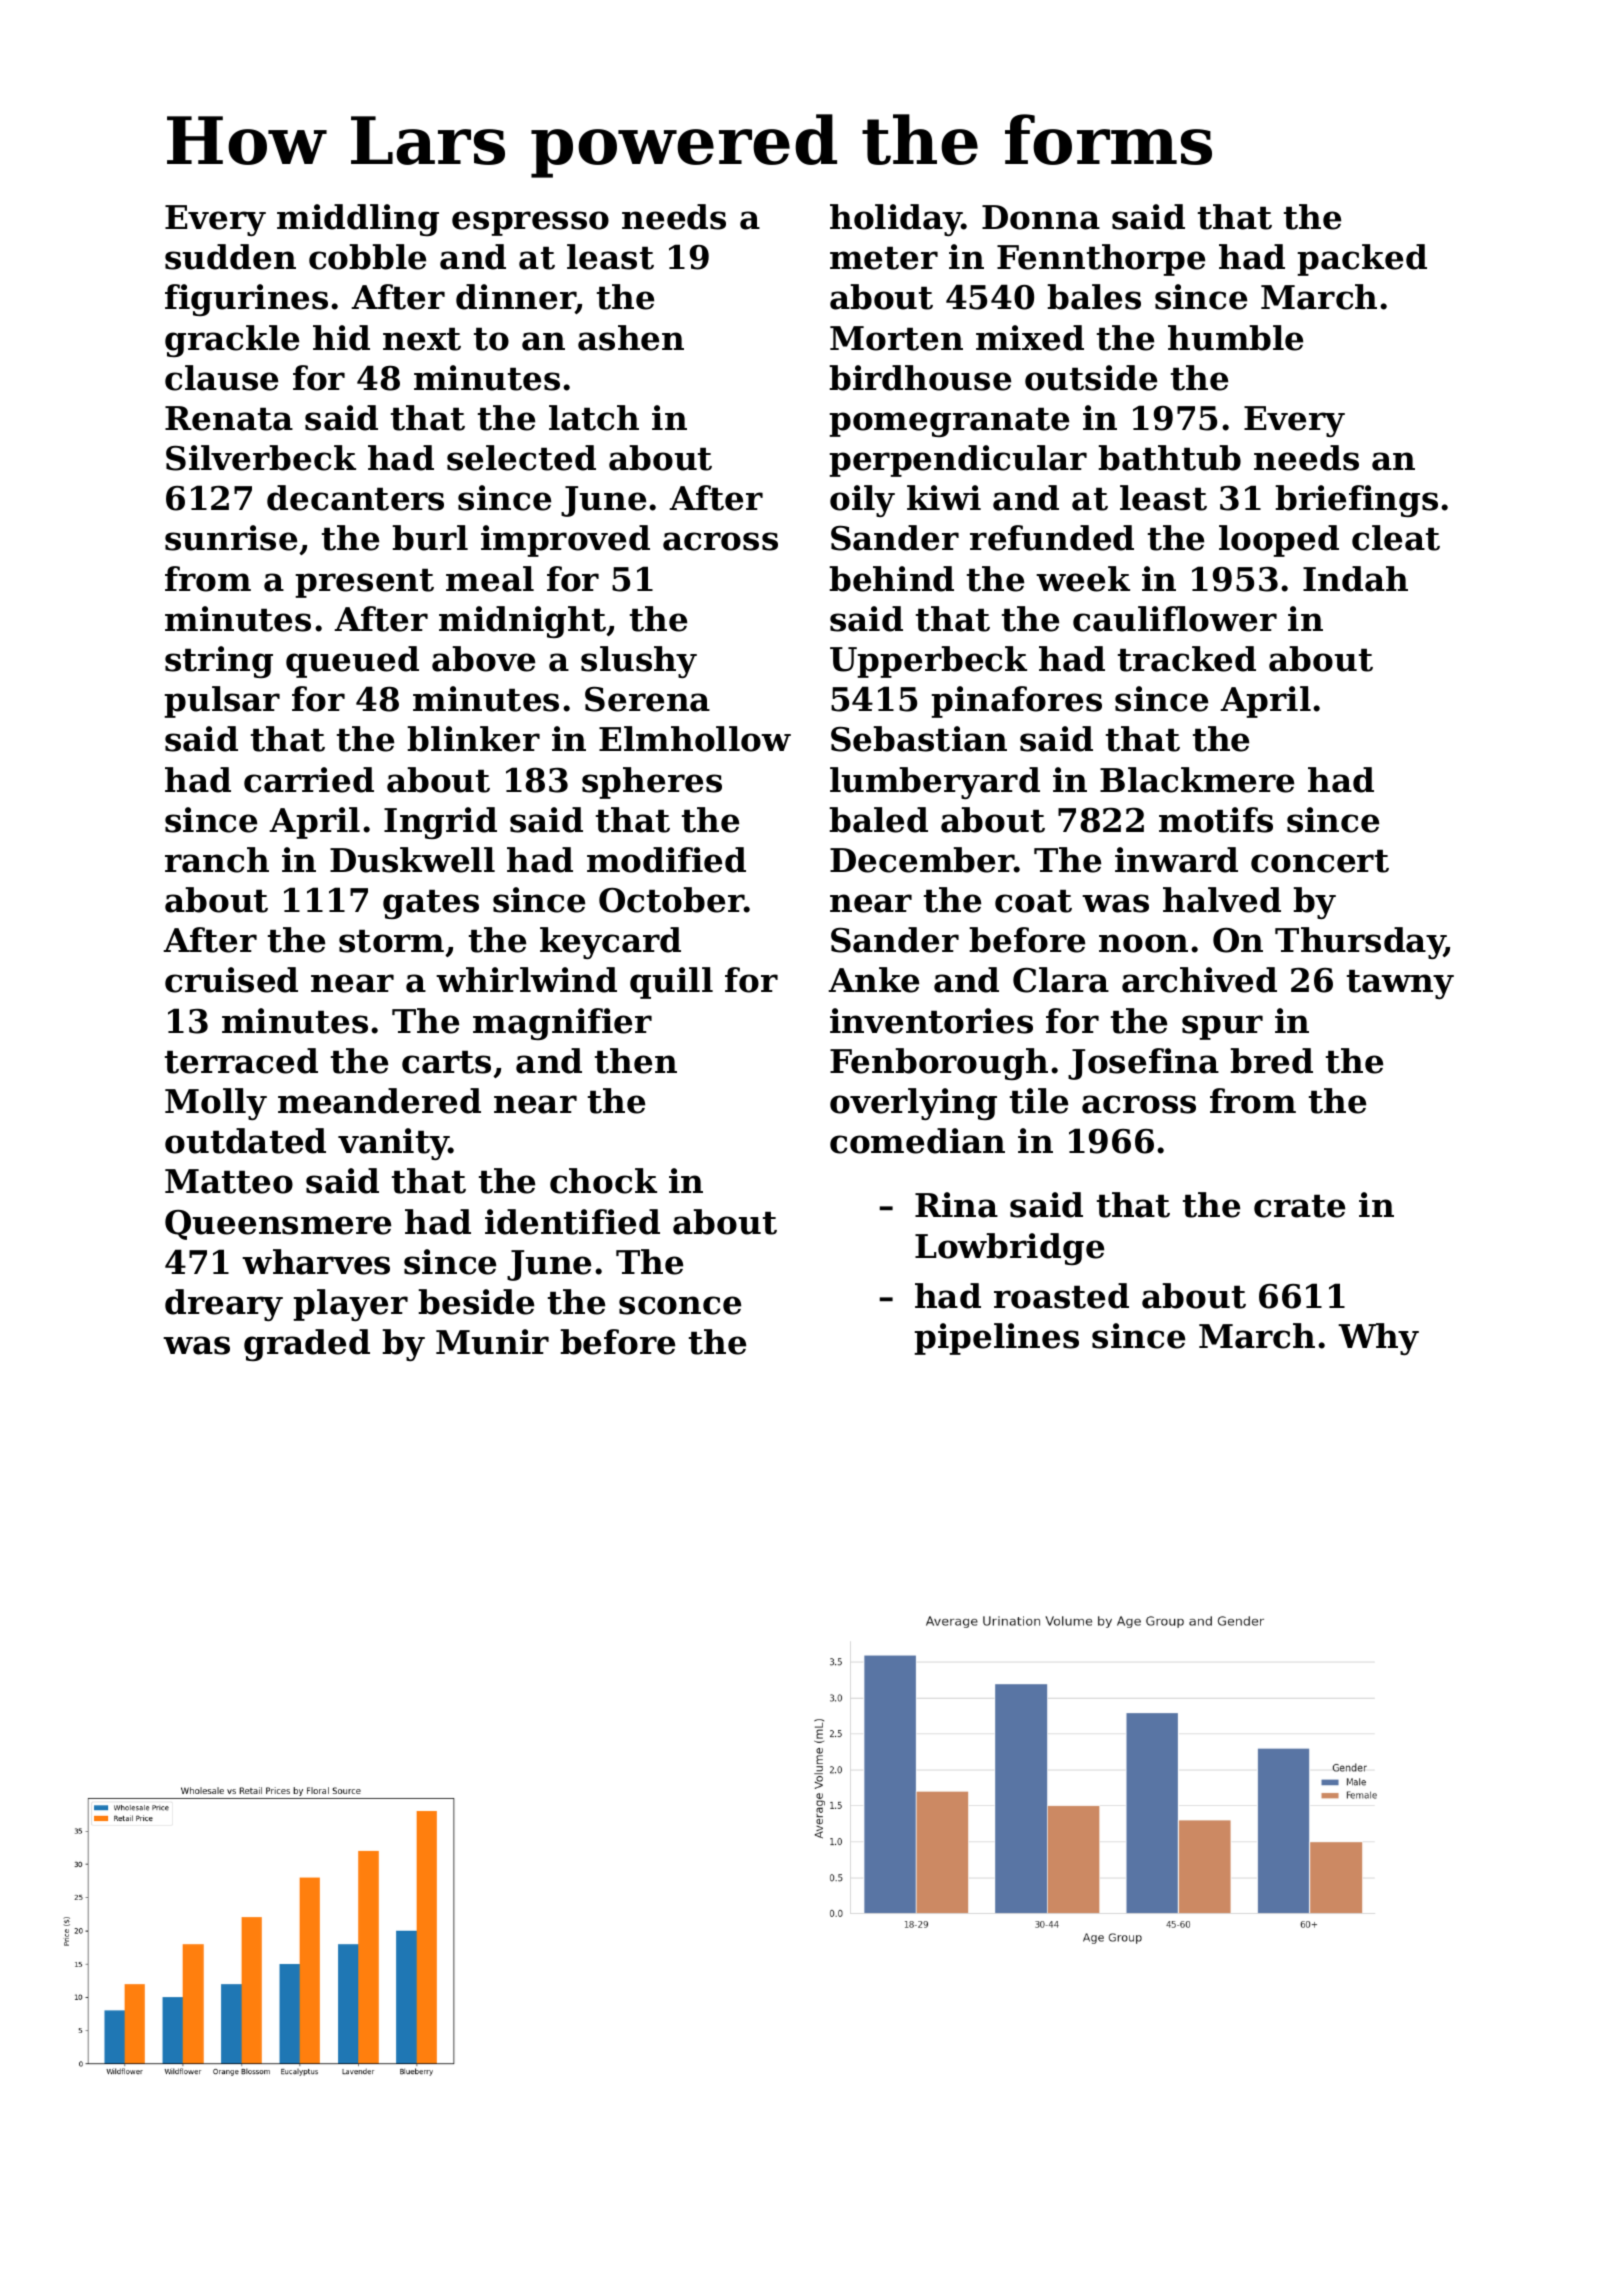 The image size is (1620, 2292). What do you see at coordinates (440, 823) in the page?
I see `Ingrid` at bounding box center [440, 823].
